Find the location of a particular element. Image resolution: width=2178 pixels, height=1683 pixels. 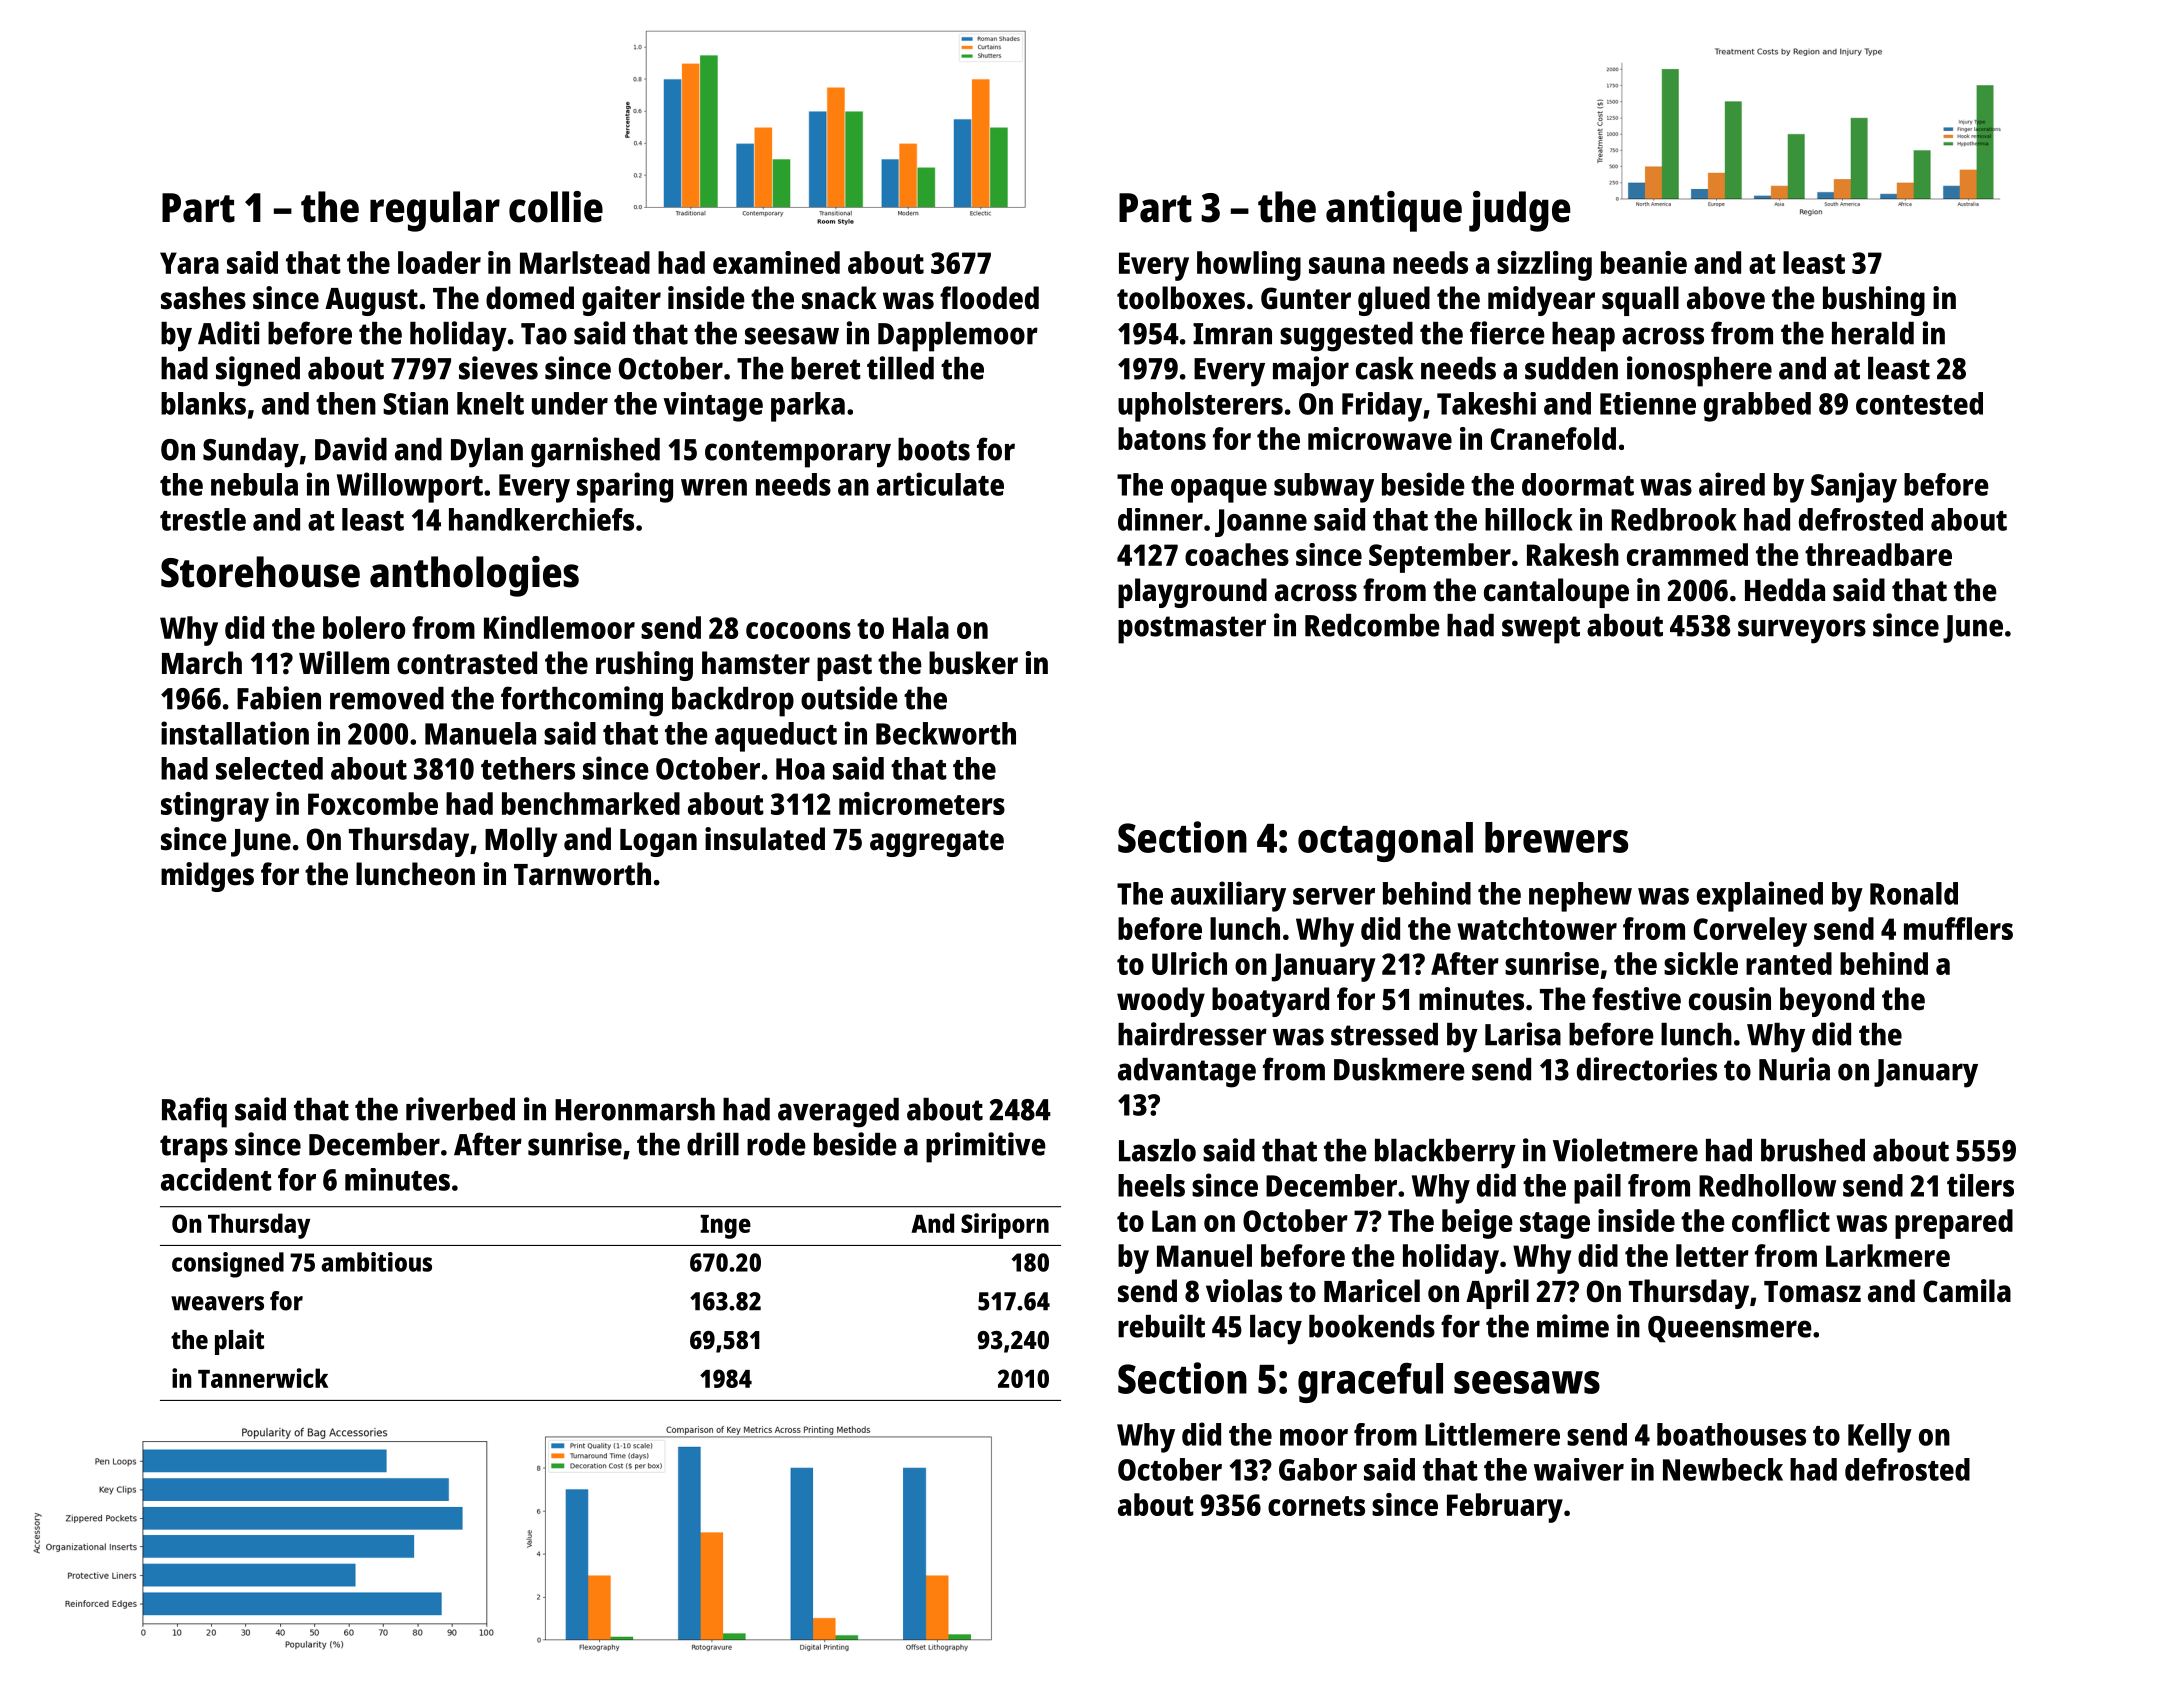

Larisa is located at coordinates (1523, 1034).
